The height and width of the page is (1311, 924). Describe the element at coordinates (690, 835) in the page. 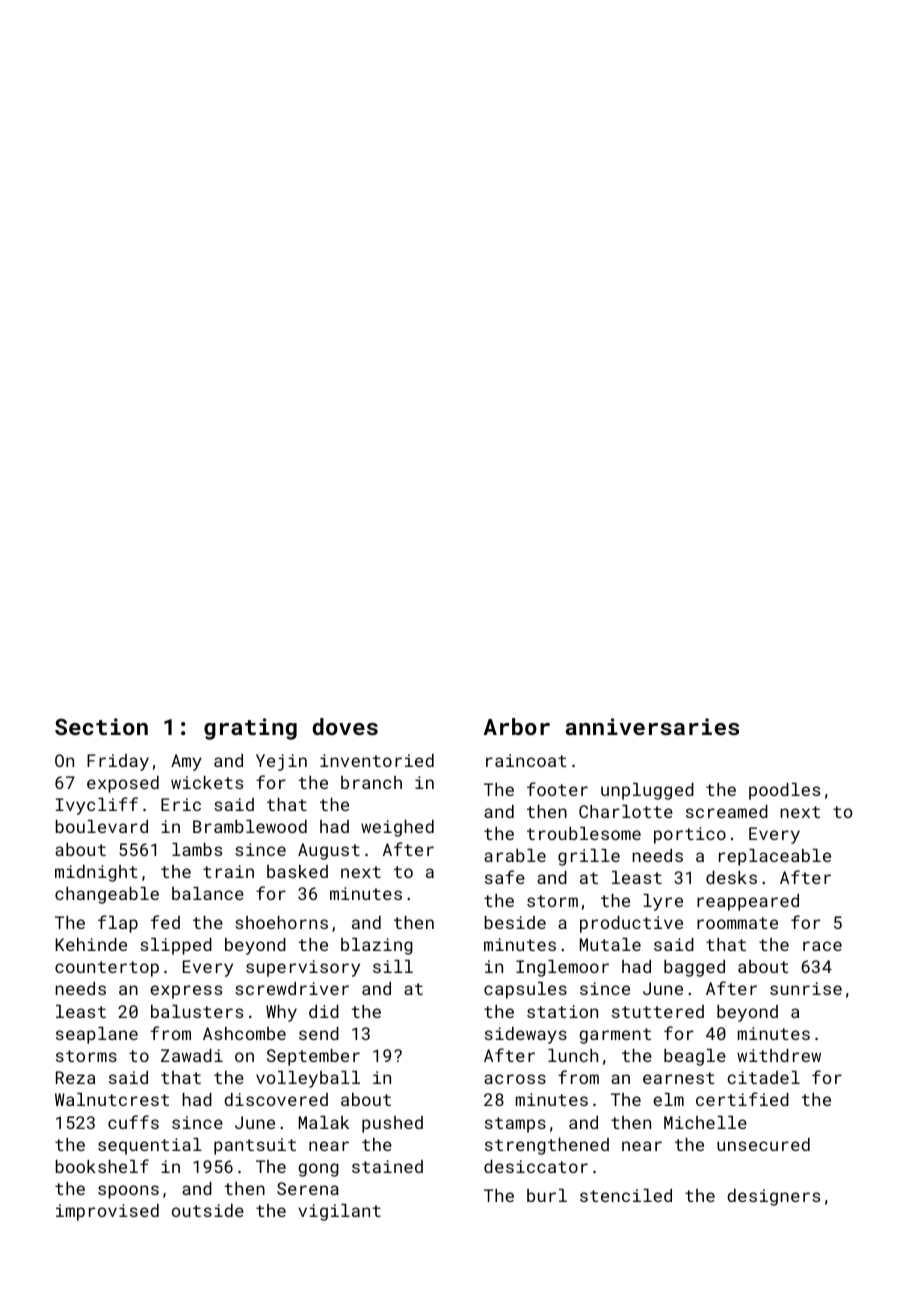

I see `portico` at that location.
